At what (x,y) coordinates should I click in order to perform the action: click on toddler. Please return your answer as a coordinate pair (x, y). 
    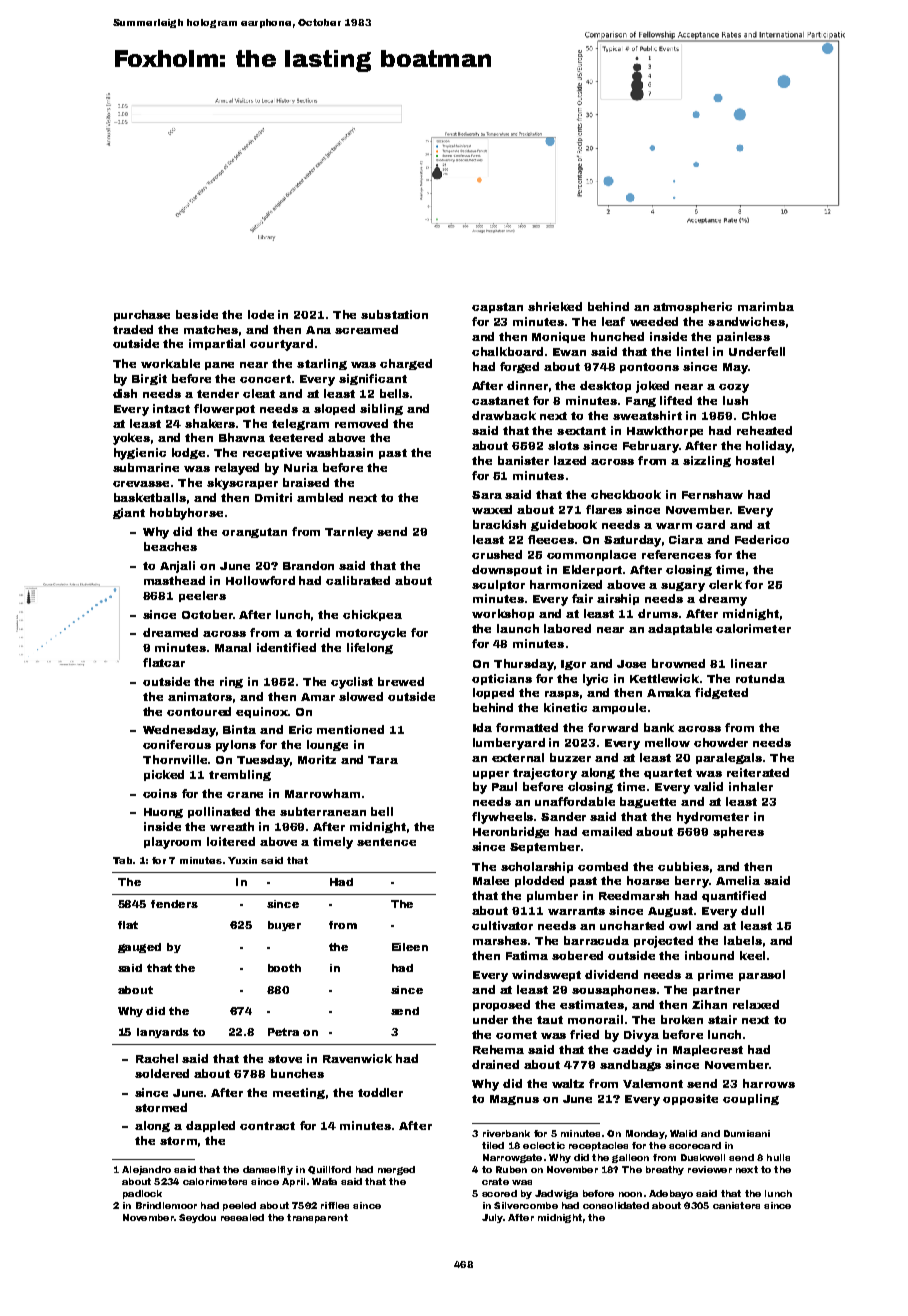
    Looking at the image, I should click on (380, 1092).
